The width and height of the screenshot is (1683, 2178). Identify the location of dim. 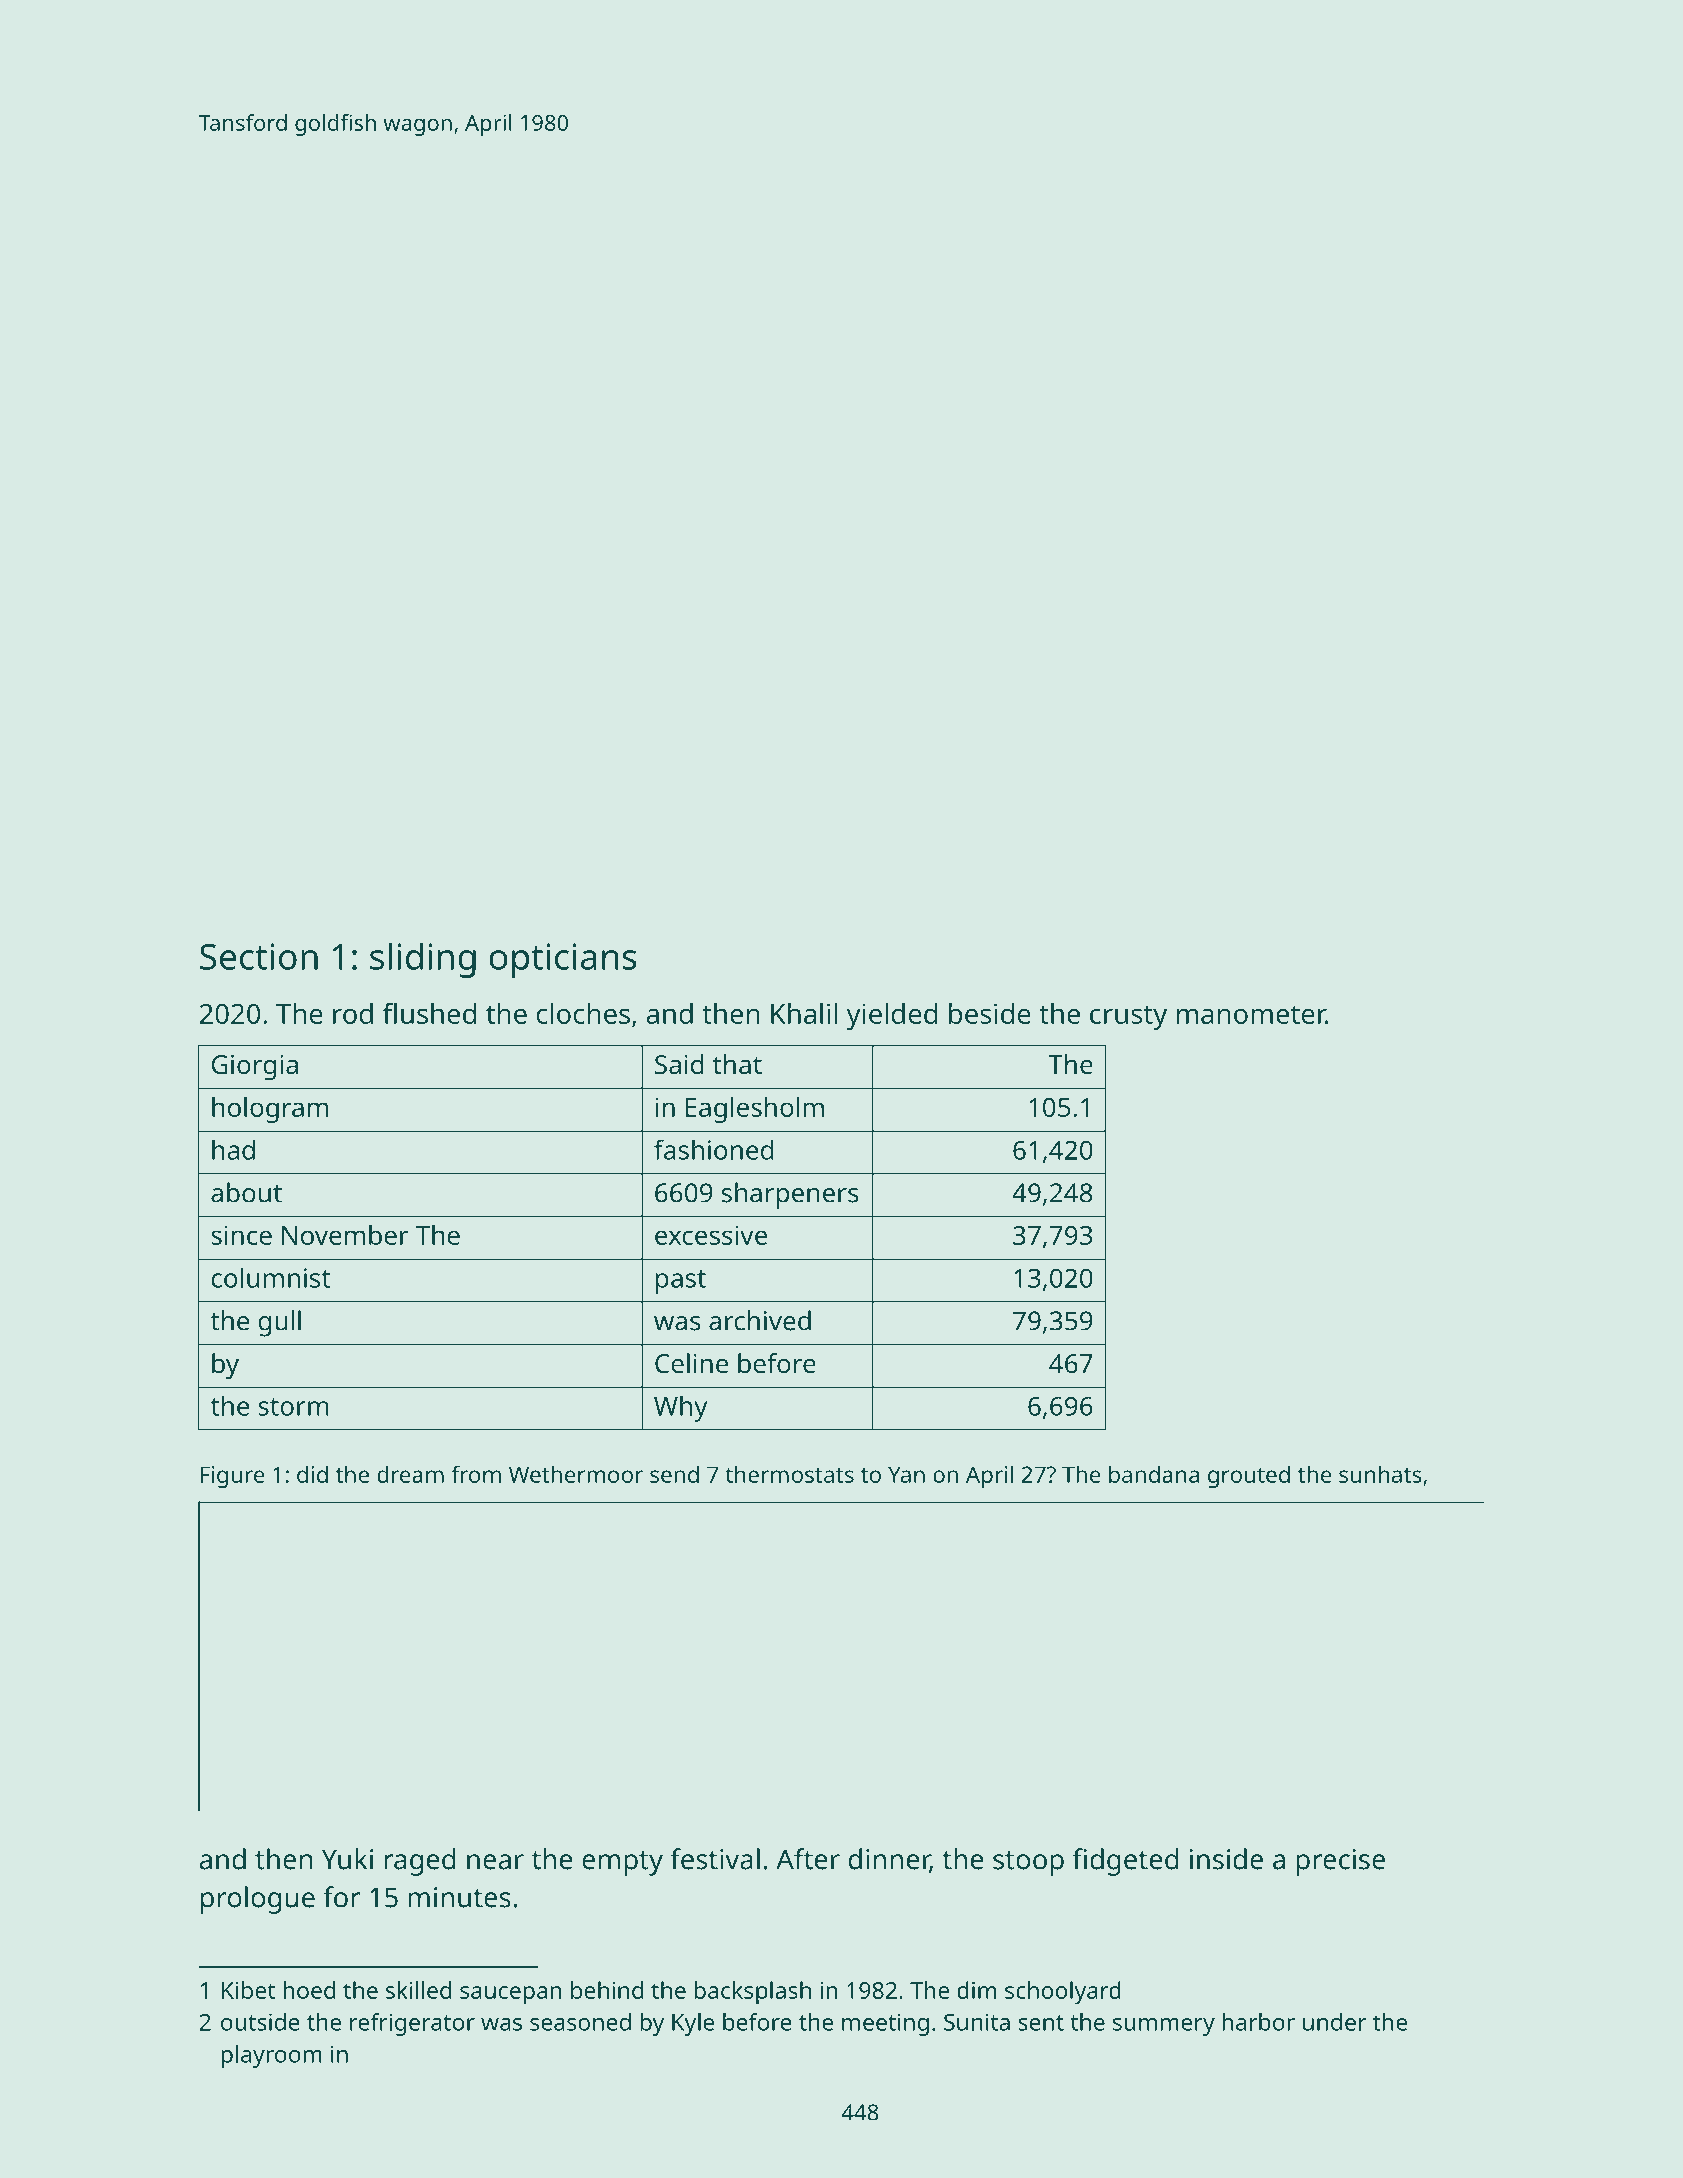
(976, 1990).
